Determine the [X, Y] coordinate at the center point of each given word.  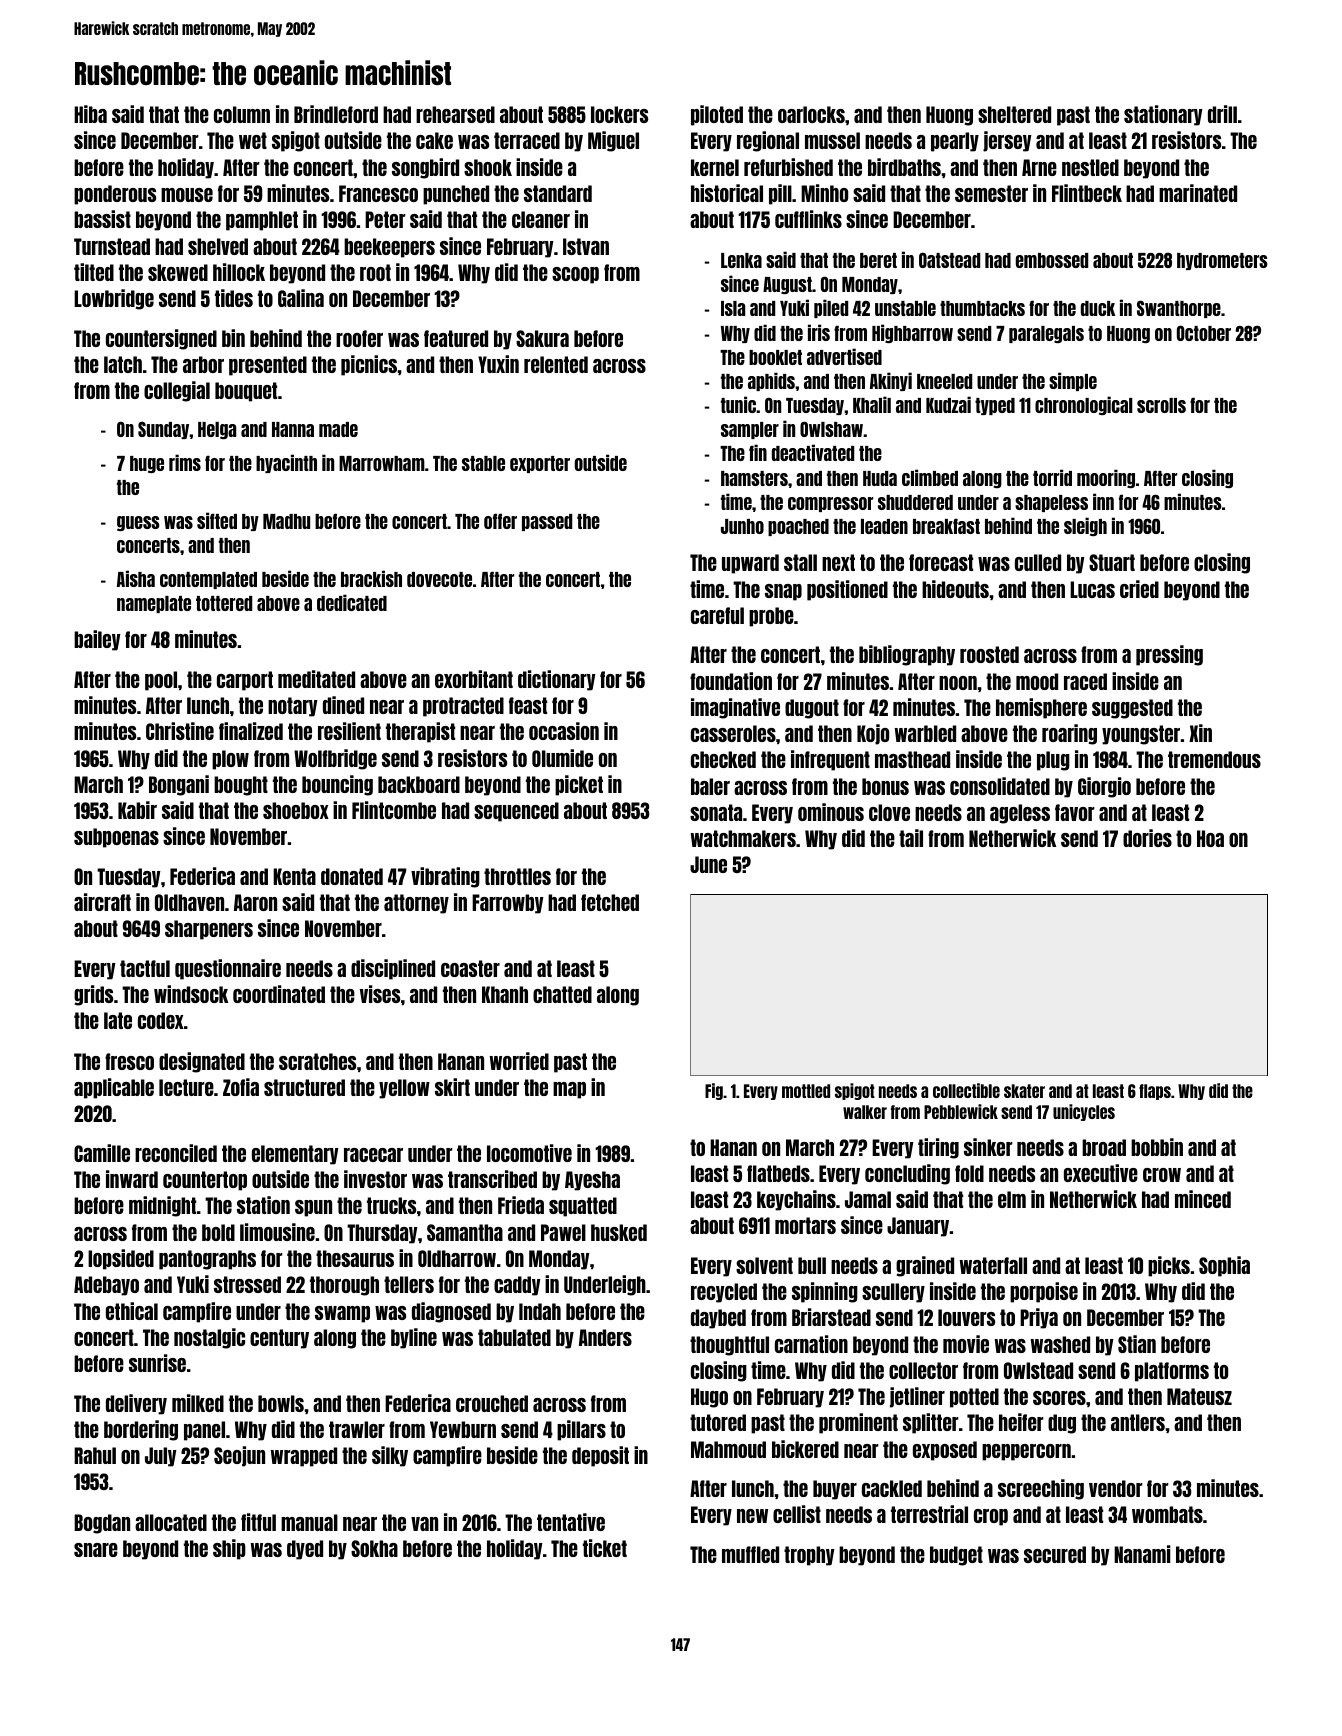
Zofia [241, 1087]
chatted [562, 994]
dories [1147, 838]
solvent [764, 1265]
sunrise [157, 1363]
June [708, 864]
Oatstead [949, 260]
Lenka [741, 260]
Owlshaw [831, 429]
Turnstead [112, 246]
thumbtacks [982, 308]
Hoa [1210, 838]
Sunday [164, 430]
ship [229, 1549]
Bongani [179, 785]
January [918, 1227]
